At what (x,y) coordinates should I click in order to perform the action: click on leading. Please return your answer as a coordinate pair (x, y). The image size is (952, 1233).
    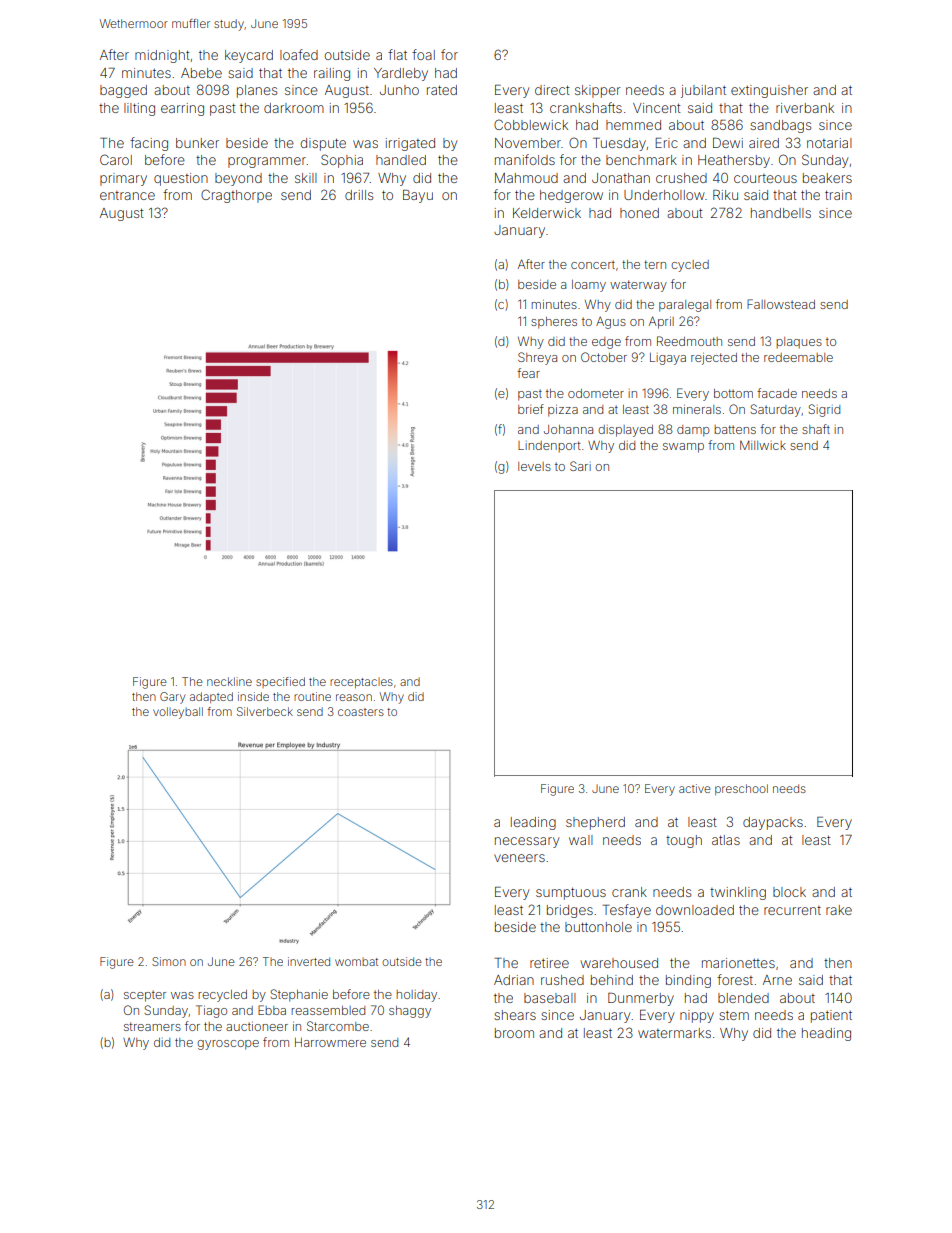
    Looking at the image, I should click on (533, 823).
